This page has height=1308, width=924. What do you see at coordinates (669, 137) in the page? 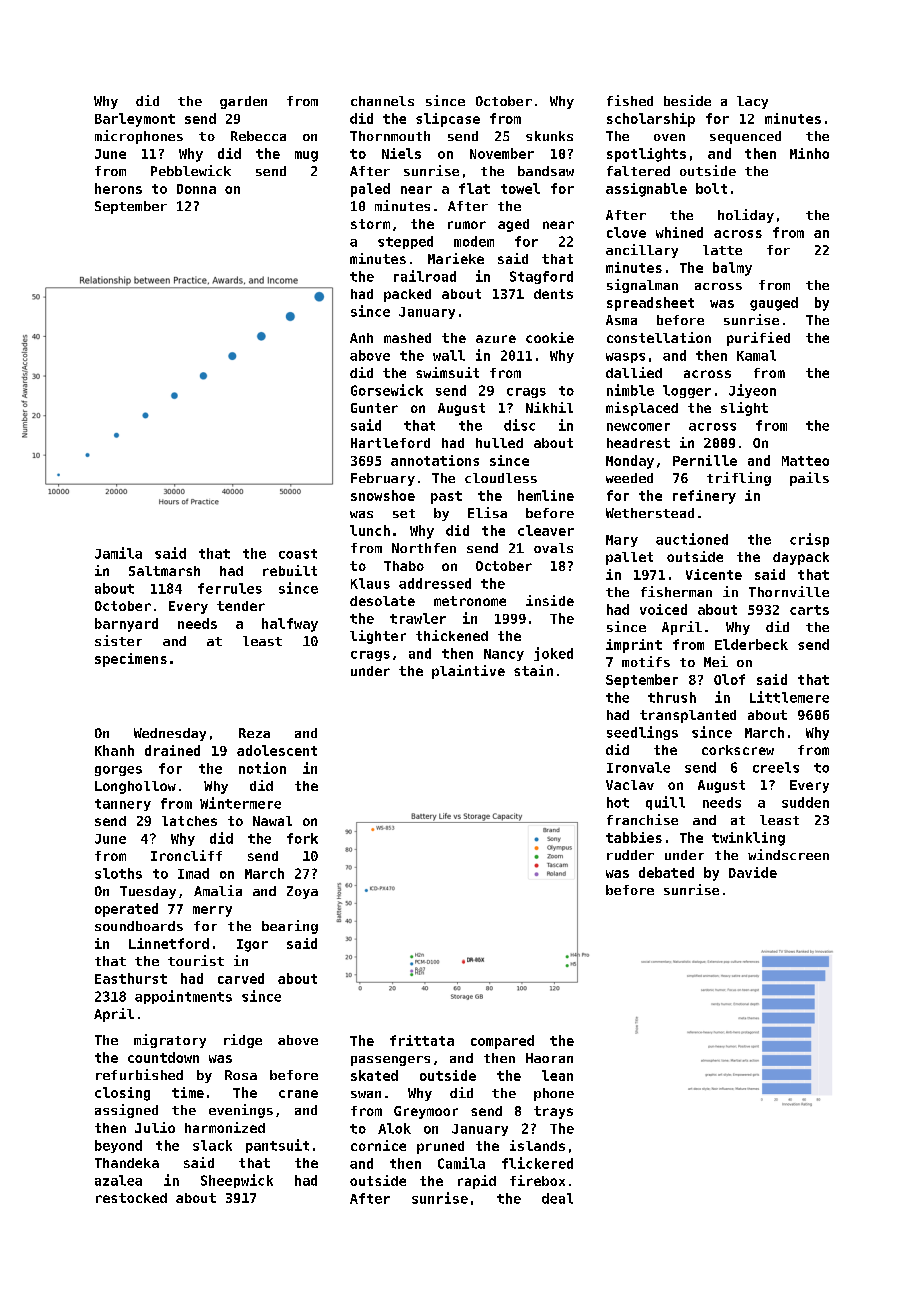
I see `oven` at bounding box center [669, 137].
